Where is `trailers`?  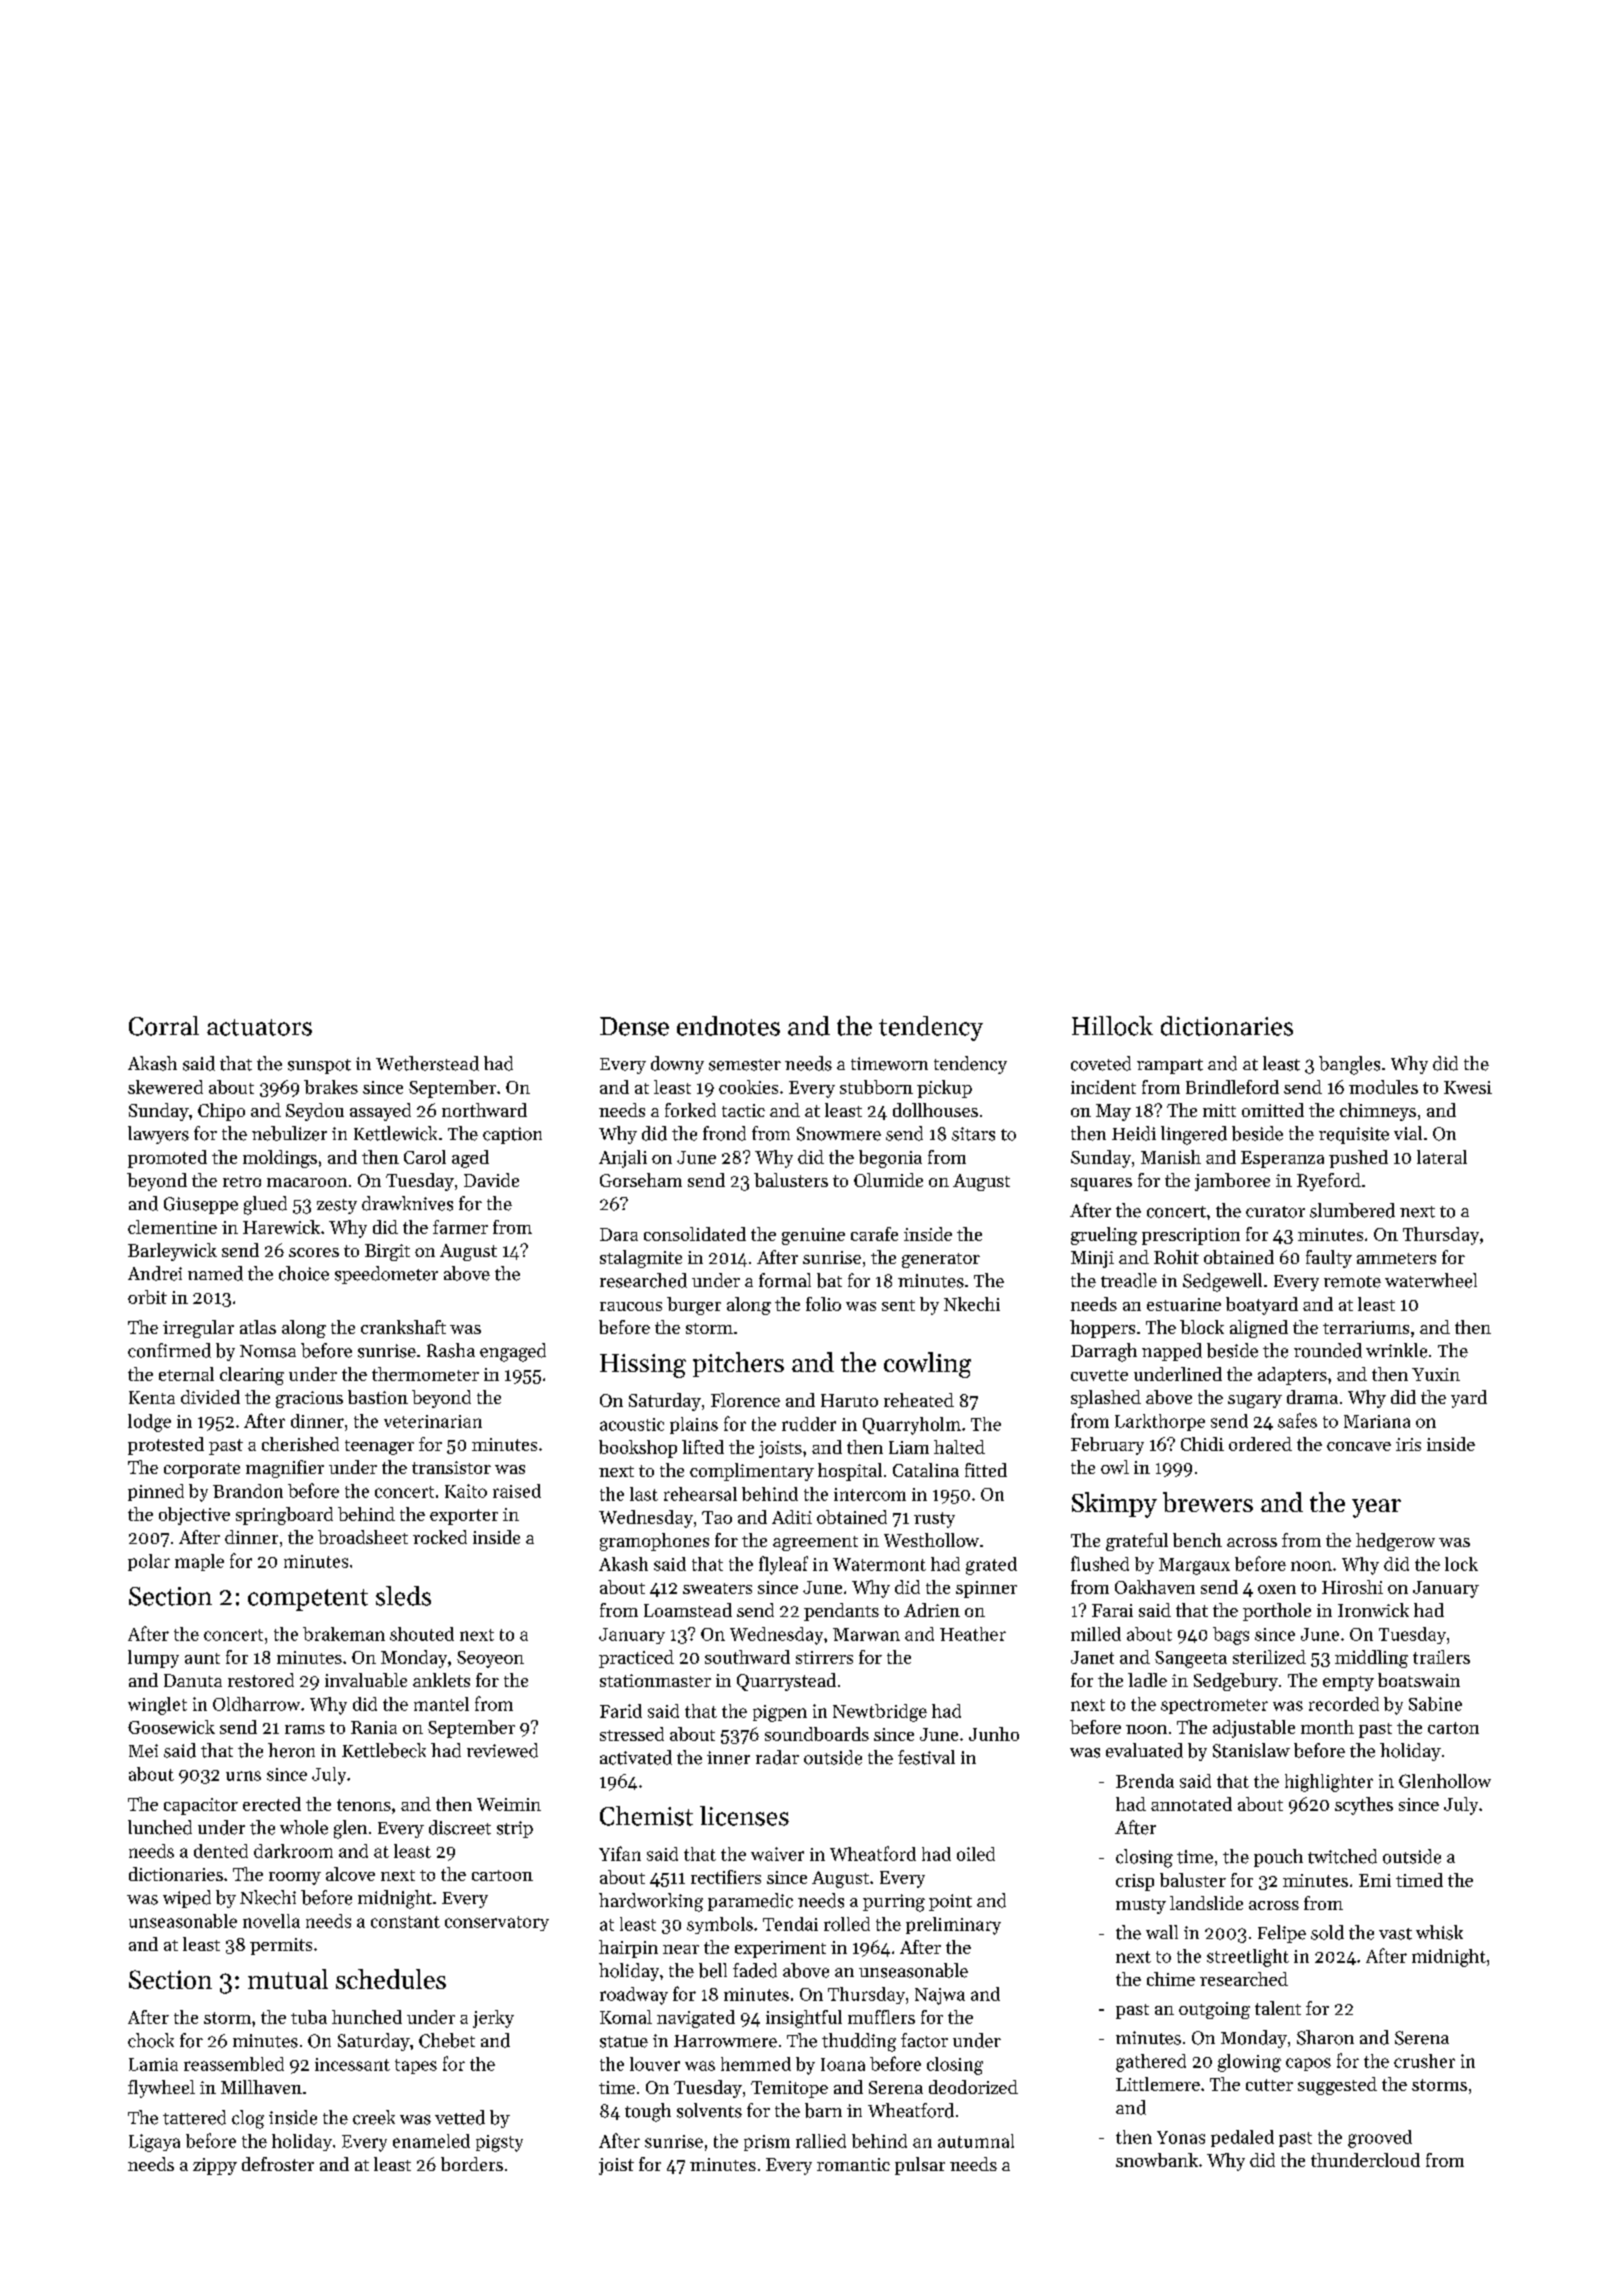
trailers is located at coordinates (1441, 1657).
